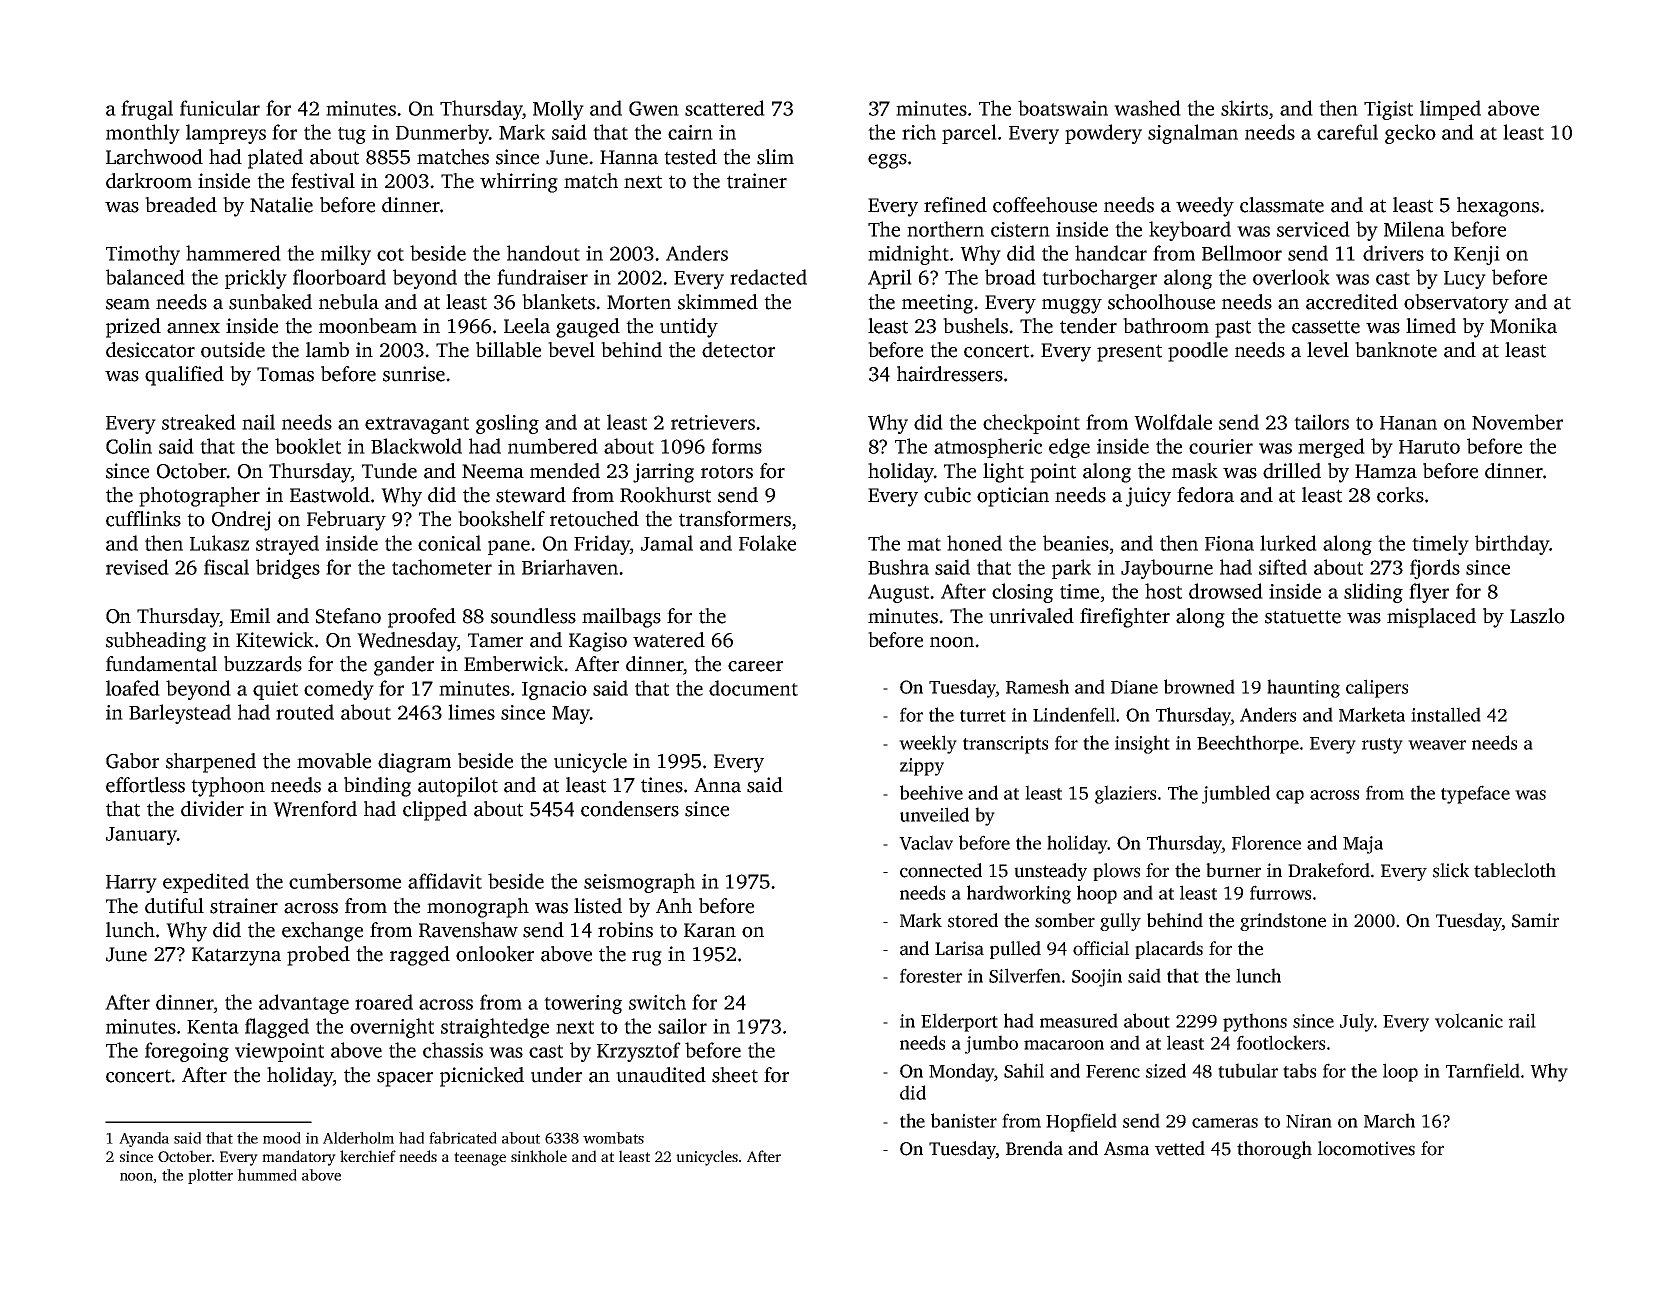 Image resolution: width=1679 pixels, height=1297 pixels. Describe the element at coordinates (1400, 495) in the screenshot. I see `corks` at that location.
